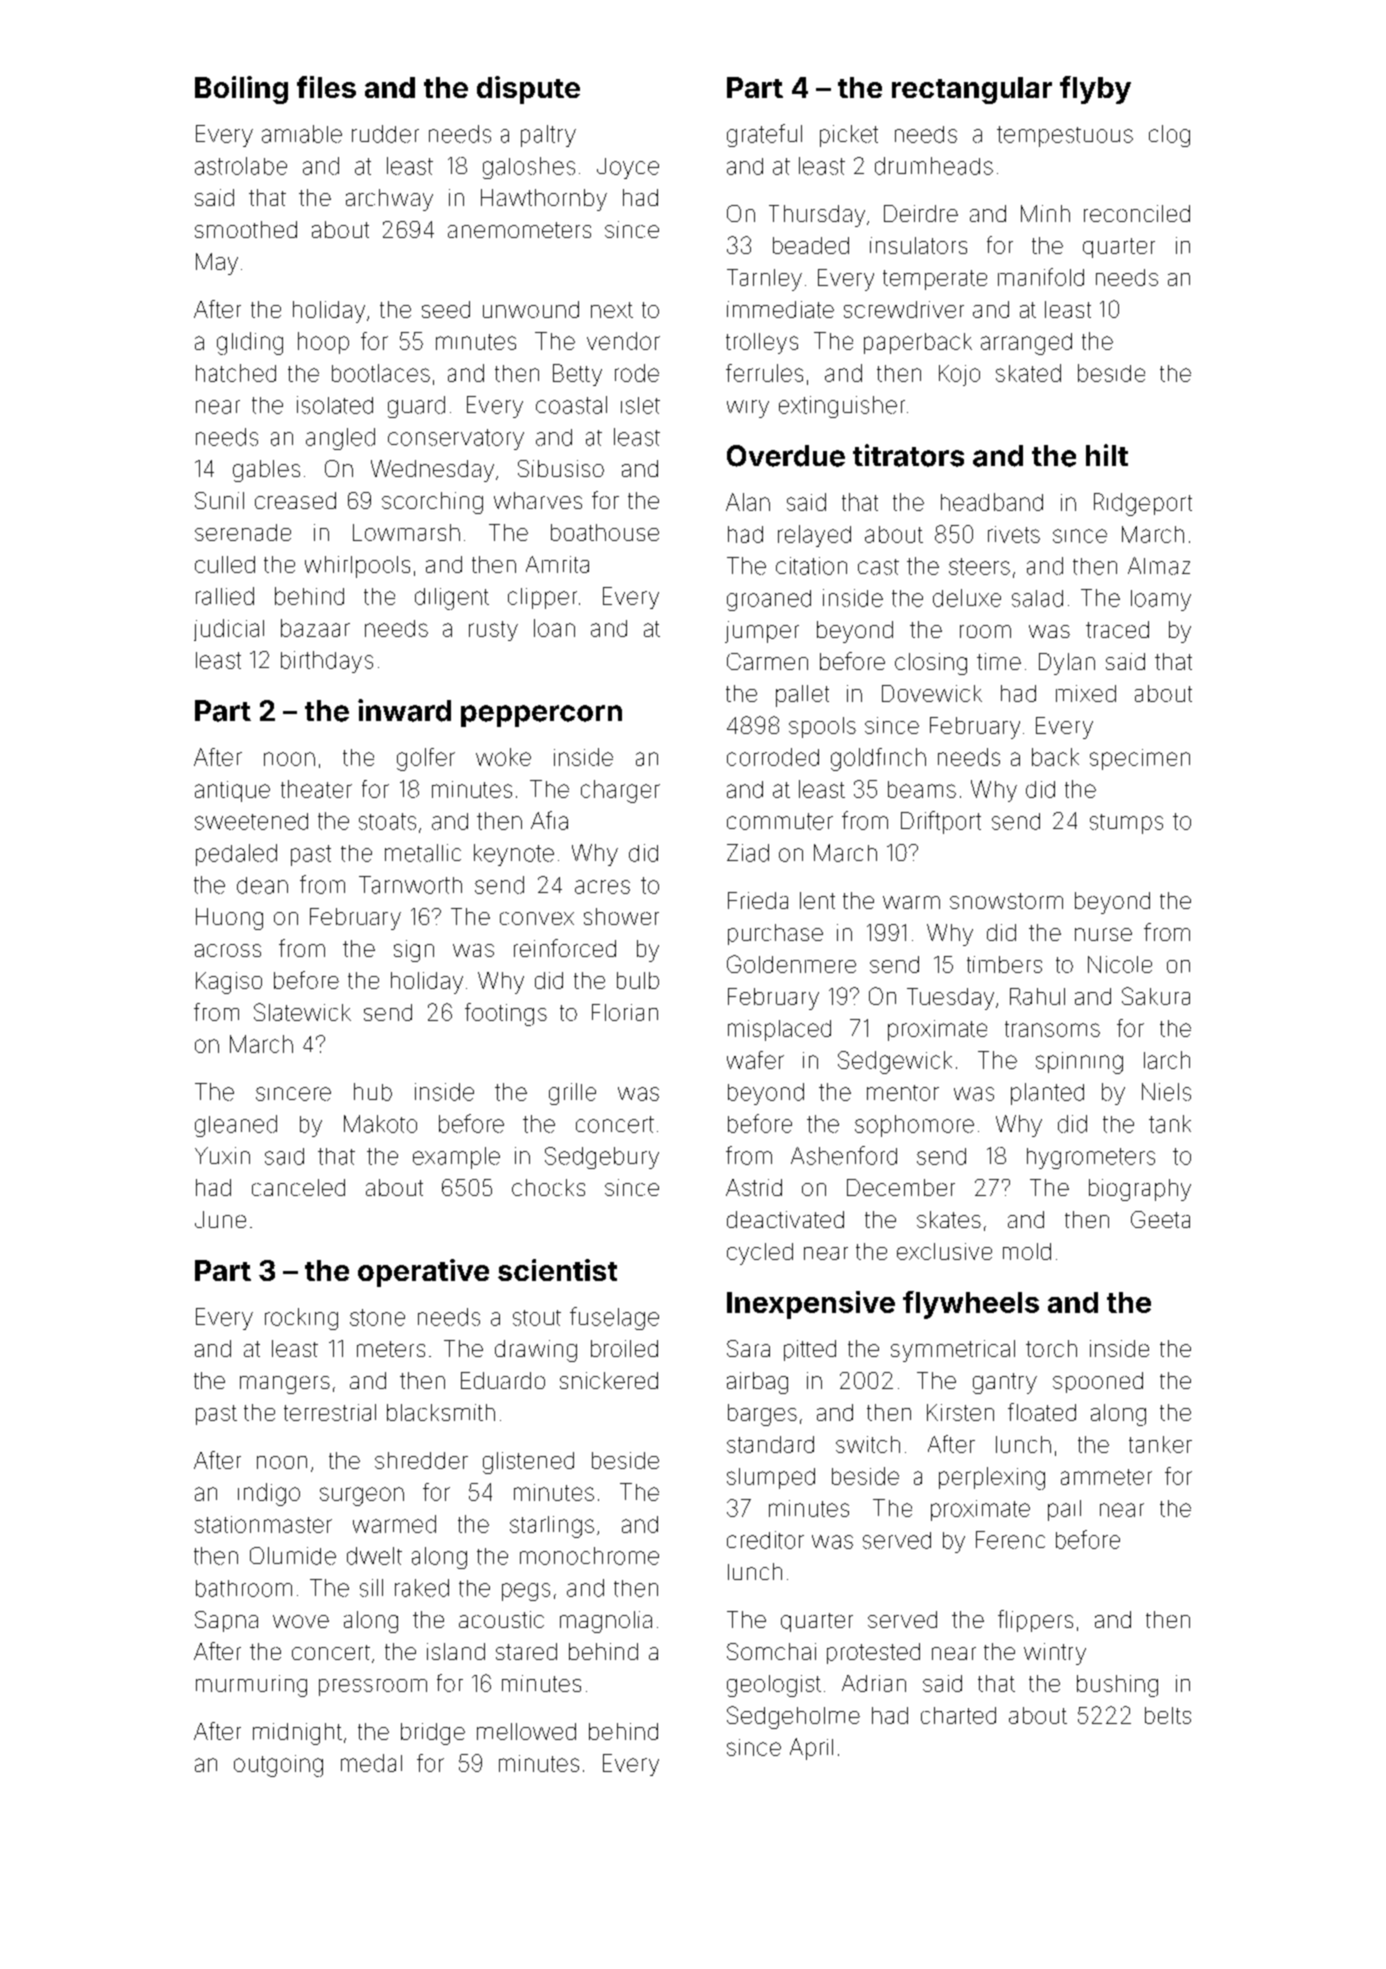 The height and width of the image is (1969, 1386). Describe the element at coordinates (278, 1766) in the image. I see `outgoing` at that location.
